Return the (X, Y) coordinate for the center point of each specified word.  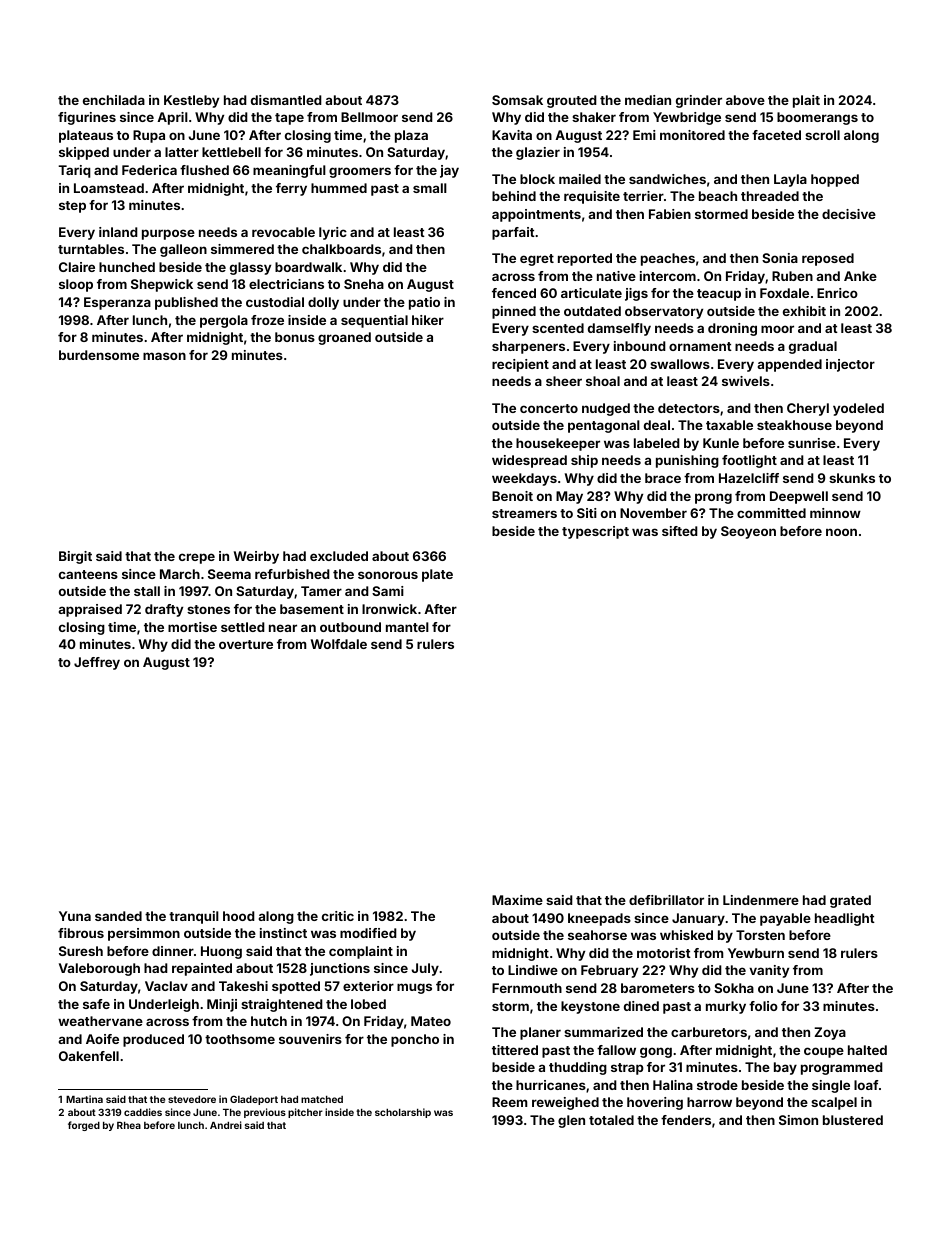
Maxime (517, 900)
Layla (790, 180)
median (648, 100)
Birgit (75, 557)
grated (850, 901)
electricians (286, 284)
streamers (524, 513)
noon (841, 532)
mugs (414, 988)
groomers (360, 172)
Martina (84, 1099)
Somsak (517, 100)
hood (239, 916)
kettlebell (231, 152)
